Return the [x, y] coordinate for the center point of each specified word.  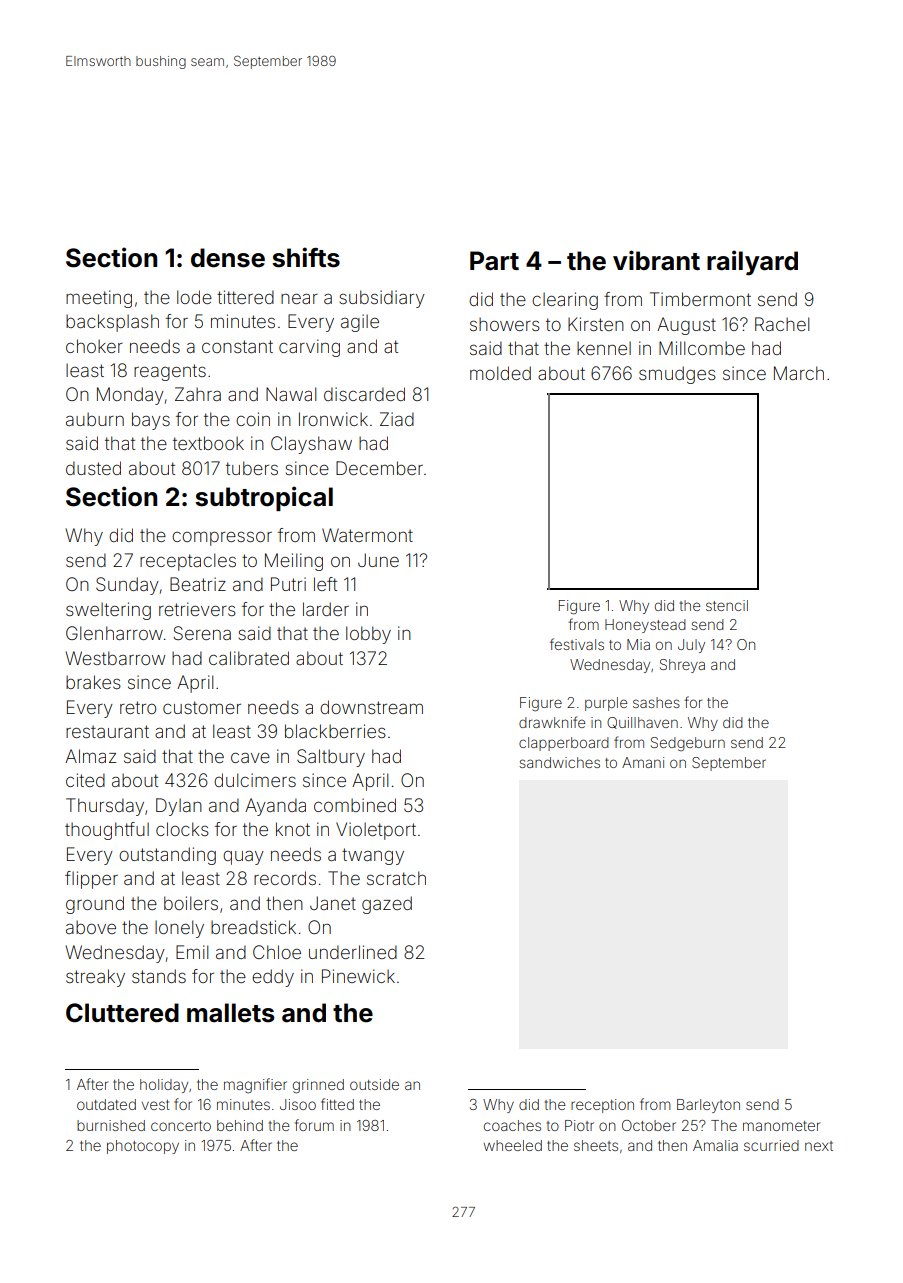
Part [494, 261]
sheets [596, 1145]
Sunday [127, 586]
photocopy [143, 1147]
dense [228, 258]
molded [500, 373]
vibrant [656, 260]
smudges [677, 375]
